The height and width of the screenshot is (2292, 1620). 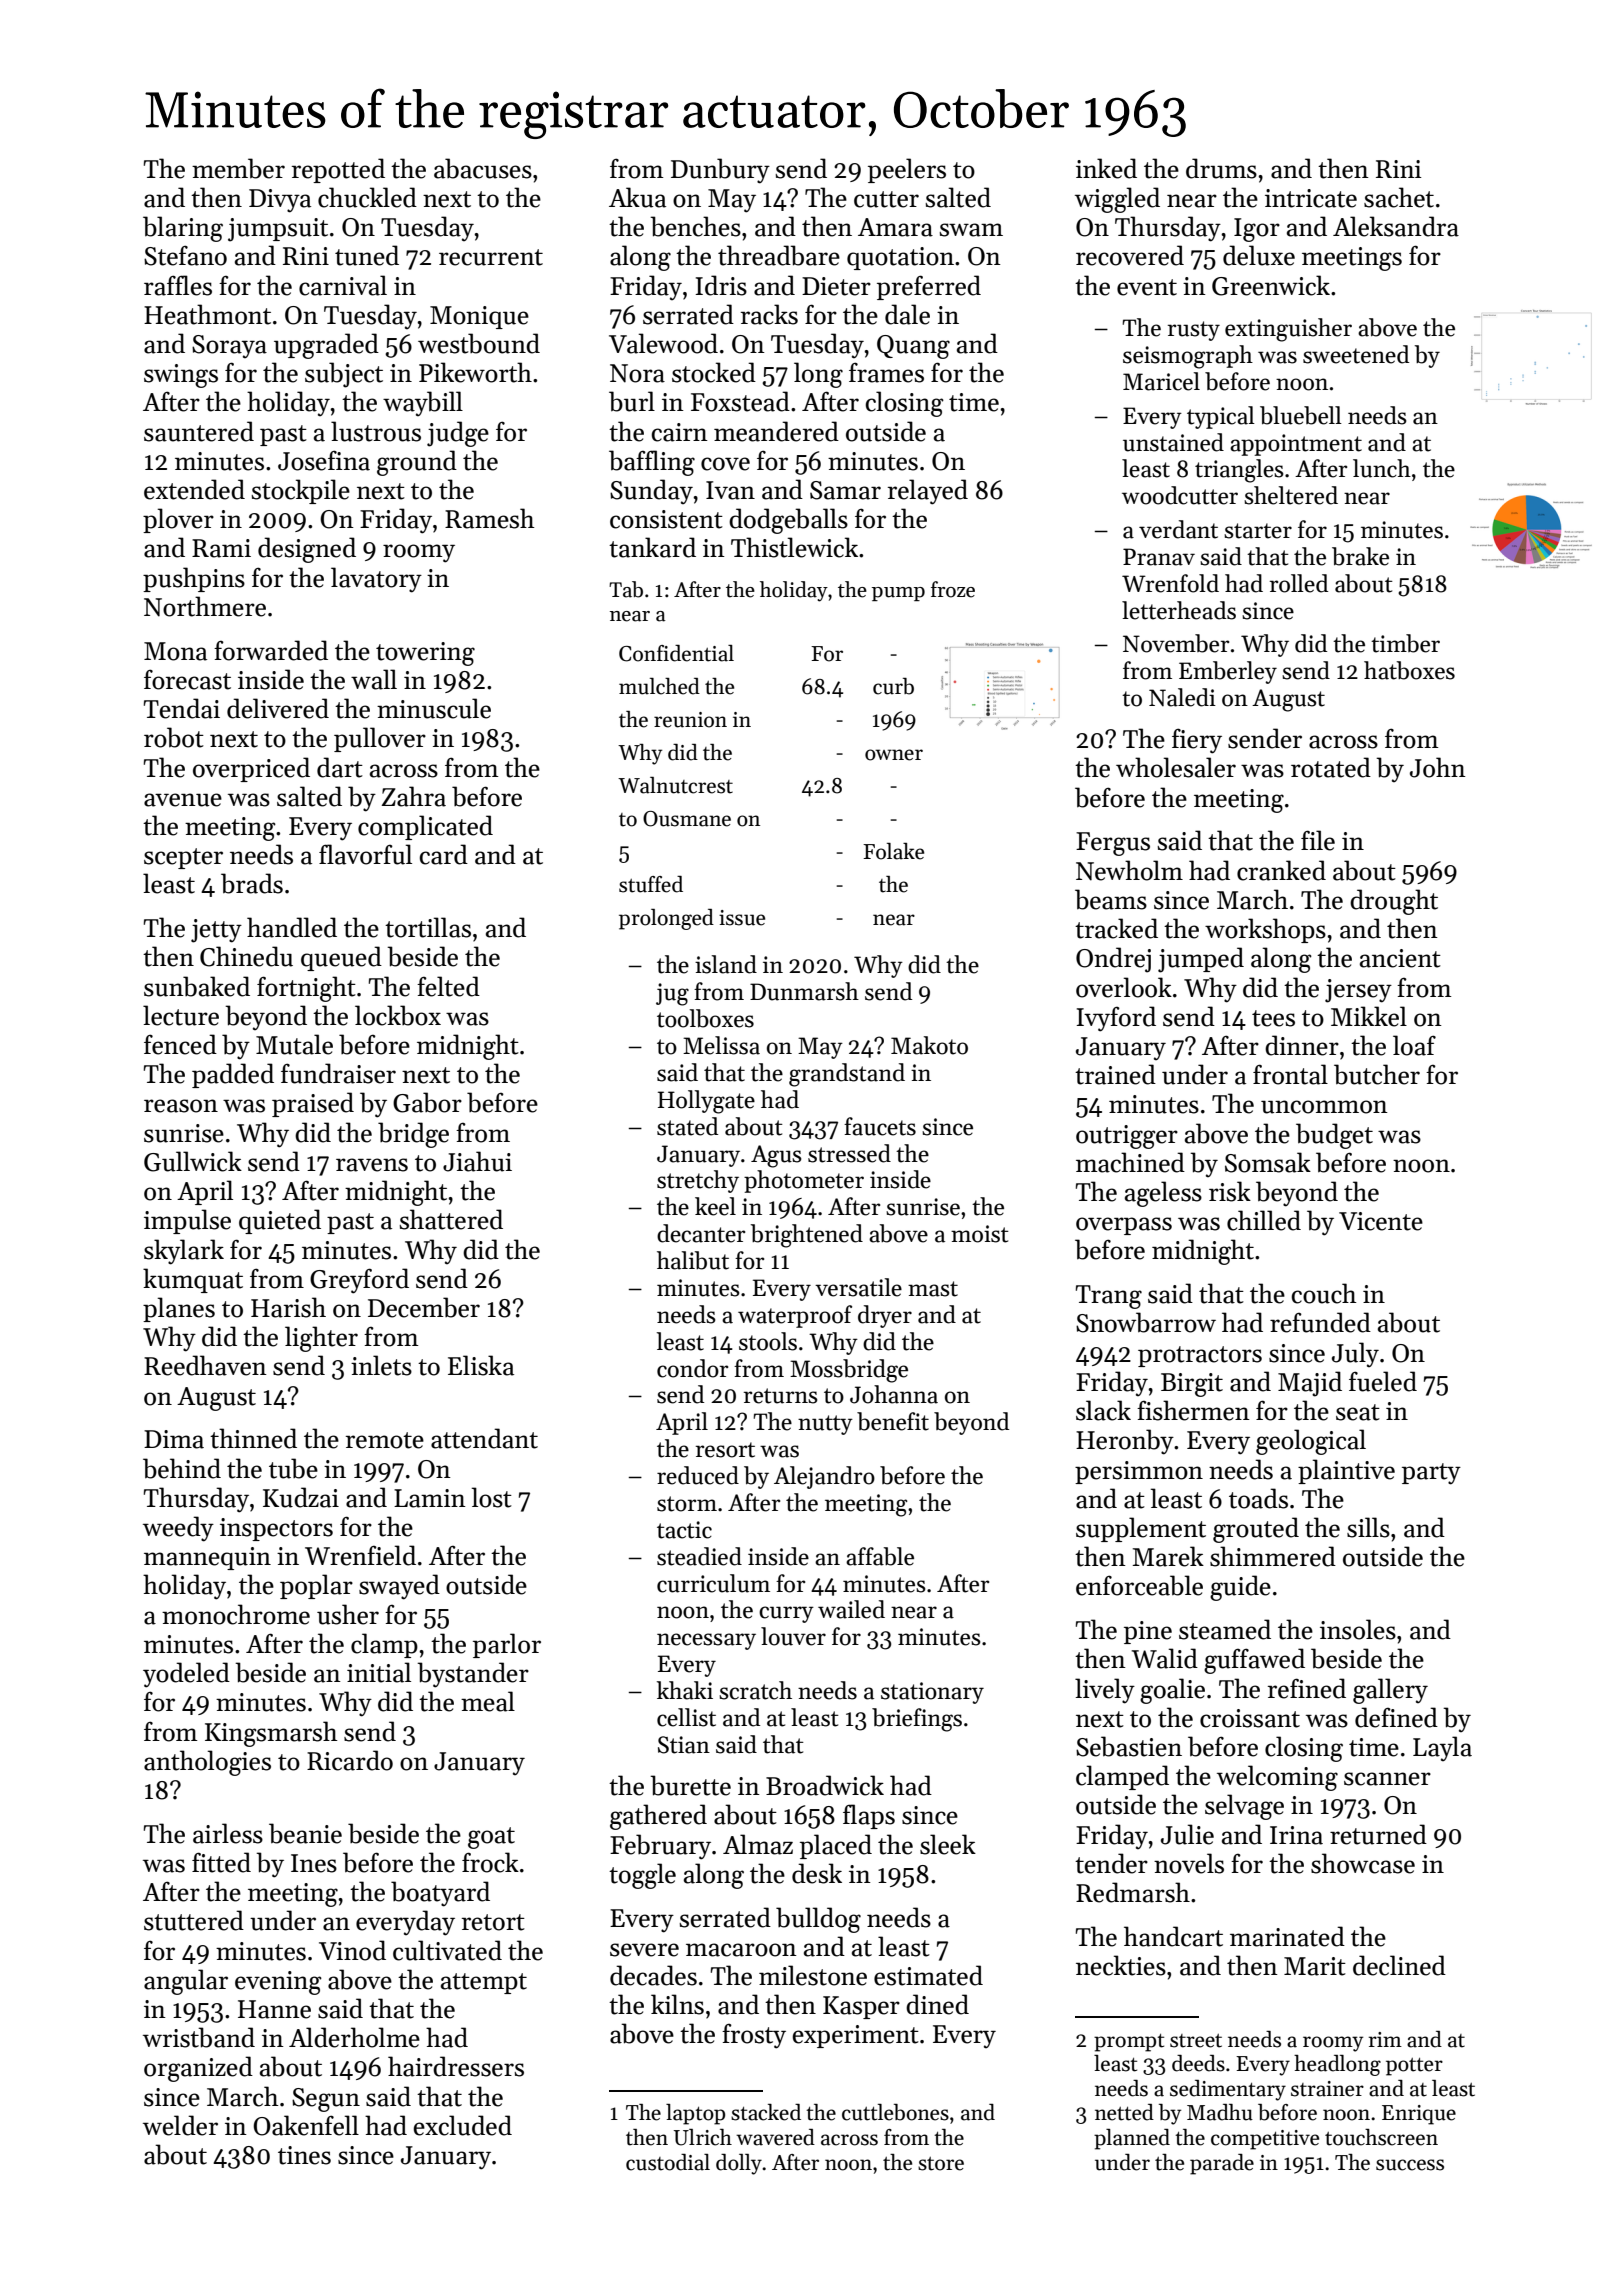 I want to click on welder, so click(x=180, y=2125).
